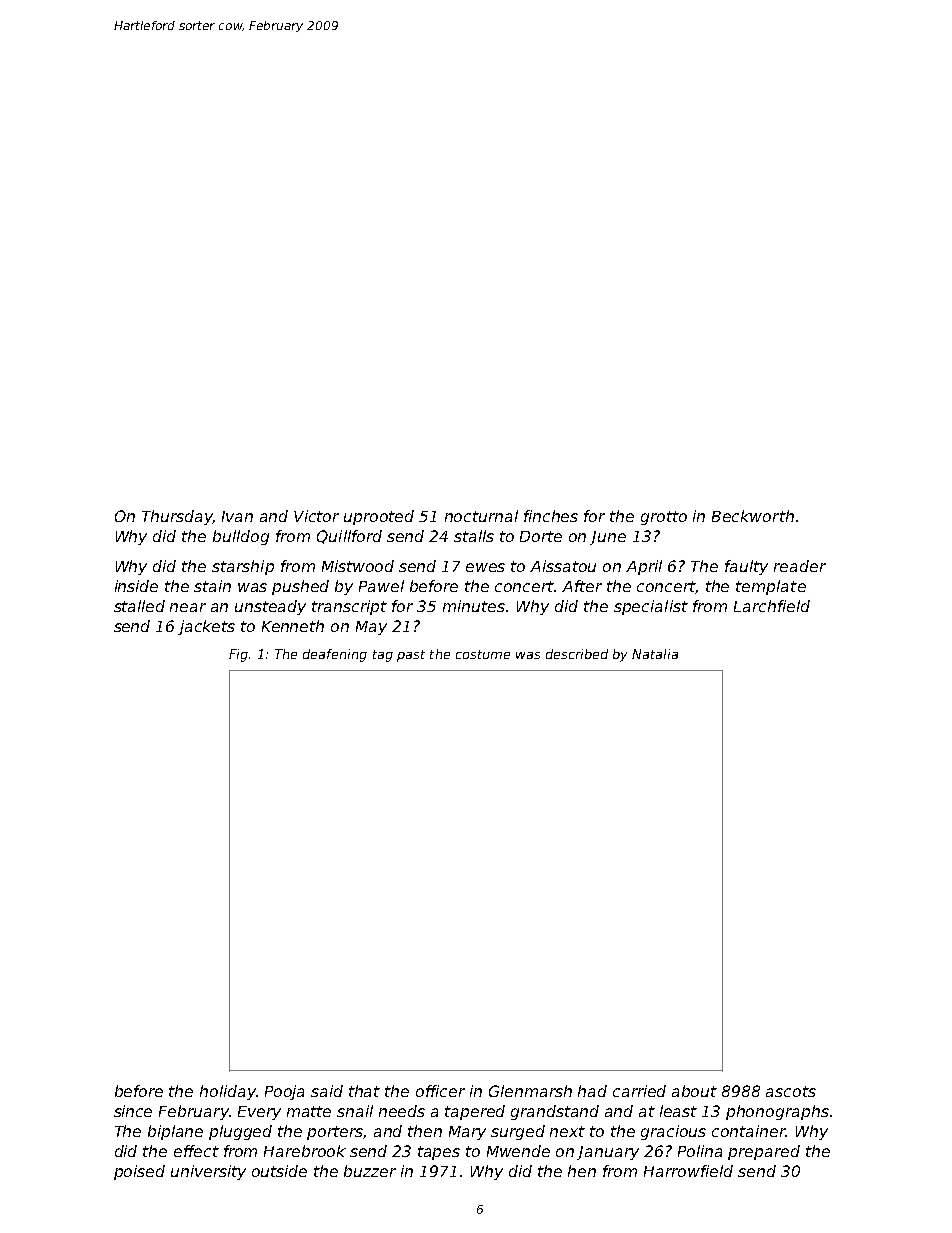  What do you see at coordinates (688, 1171) in the screenshot?
I see `Harrowfield` at bounding box center [688, 1171].
